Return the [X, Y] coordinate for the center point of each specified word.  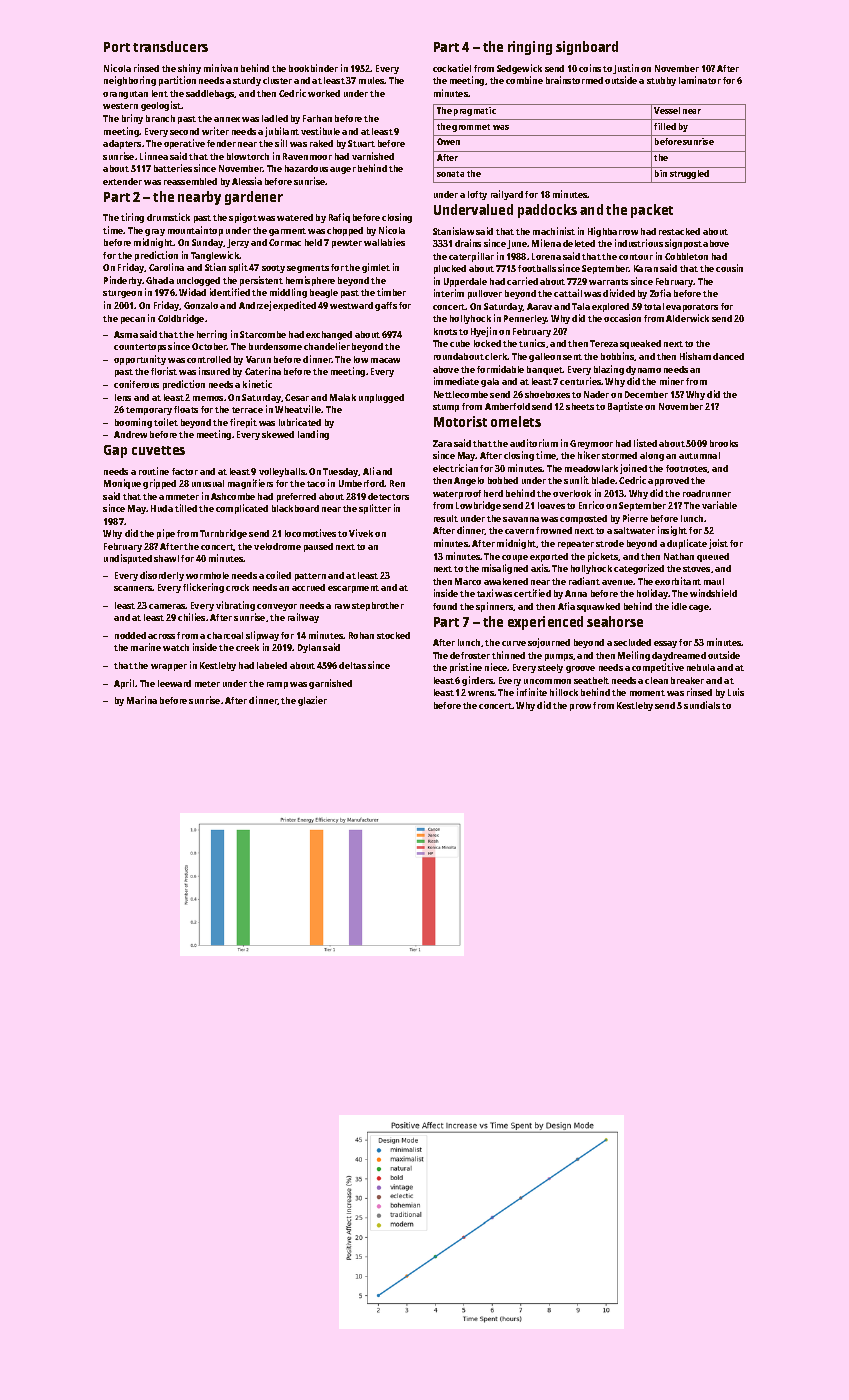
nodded [130, 635]
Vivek [361, 533]
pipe [166, 534]
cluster [277, 80]
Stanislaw [453, 231]
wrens [481, 693]
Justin [626, 69]
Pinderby [123, 281]
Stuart [361, 143]
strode [610, 543]
